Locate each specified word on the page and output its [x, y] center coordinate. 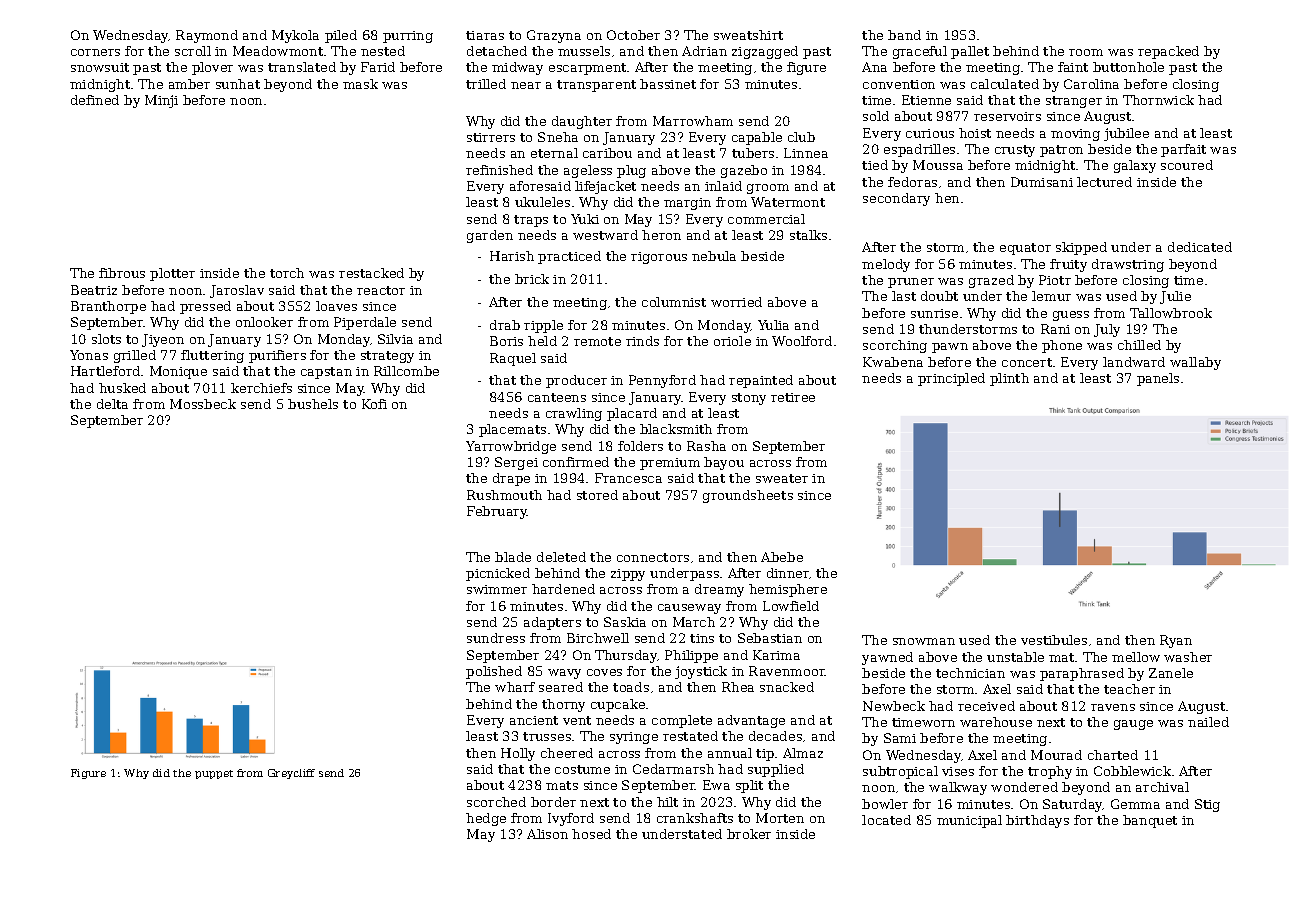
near [526, 85]
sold [876, 116]
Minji [161, 101]
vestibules [1054, 640]
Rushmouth [504, 495]
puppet [214, 774]
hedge [486, 819]
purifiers [277, 356]
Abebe [782, 557]
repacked [1168, 52]
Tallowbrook [1171, 313]
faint [1073, 67]
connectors [653, 557]
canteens [557, 397]
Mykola [295, 36]
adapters [552, 623]
